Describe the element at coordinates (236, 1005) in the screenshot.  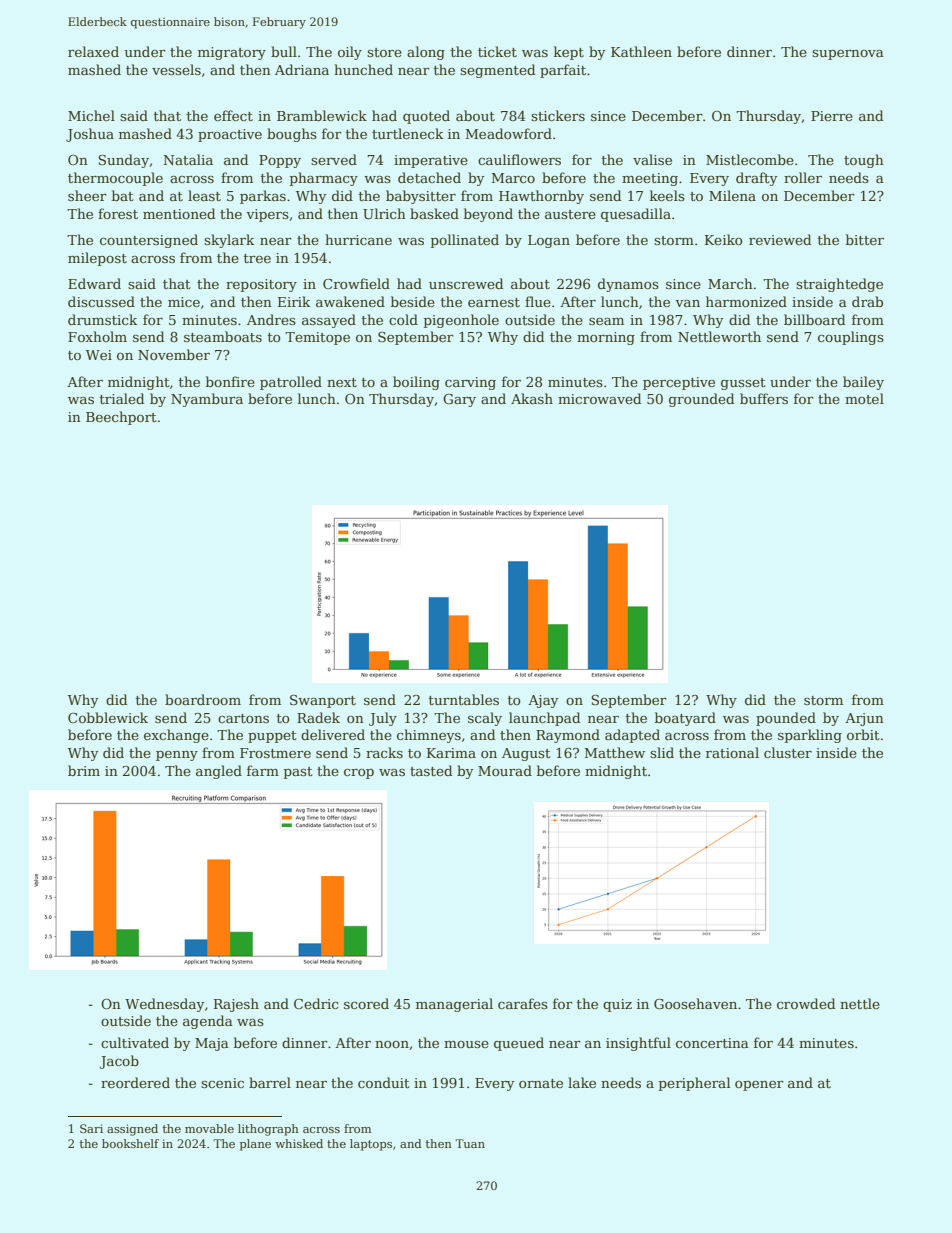
I see `Rajesh` at that location.
